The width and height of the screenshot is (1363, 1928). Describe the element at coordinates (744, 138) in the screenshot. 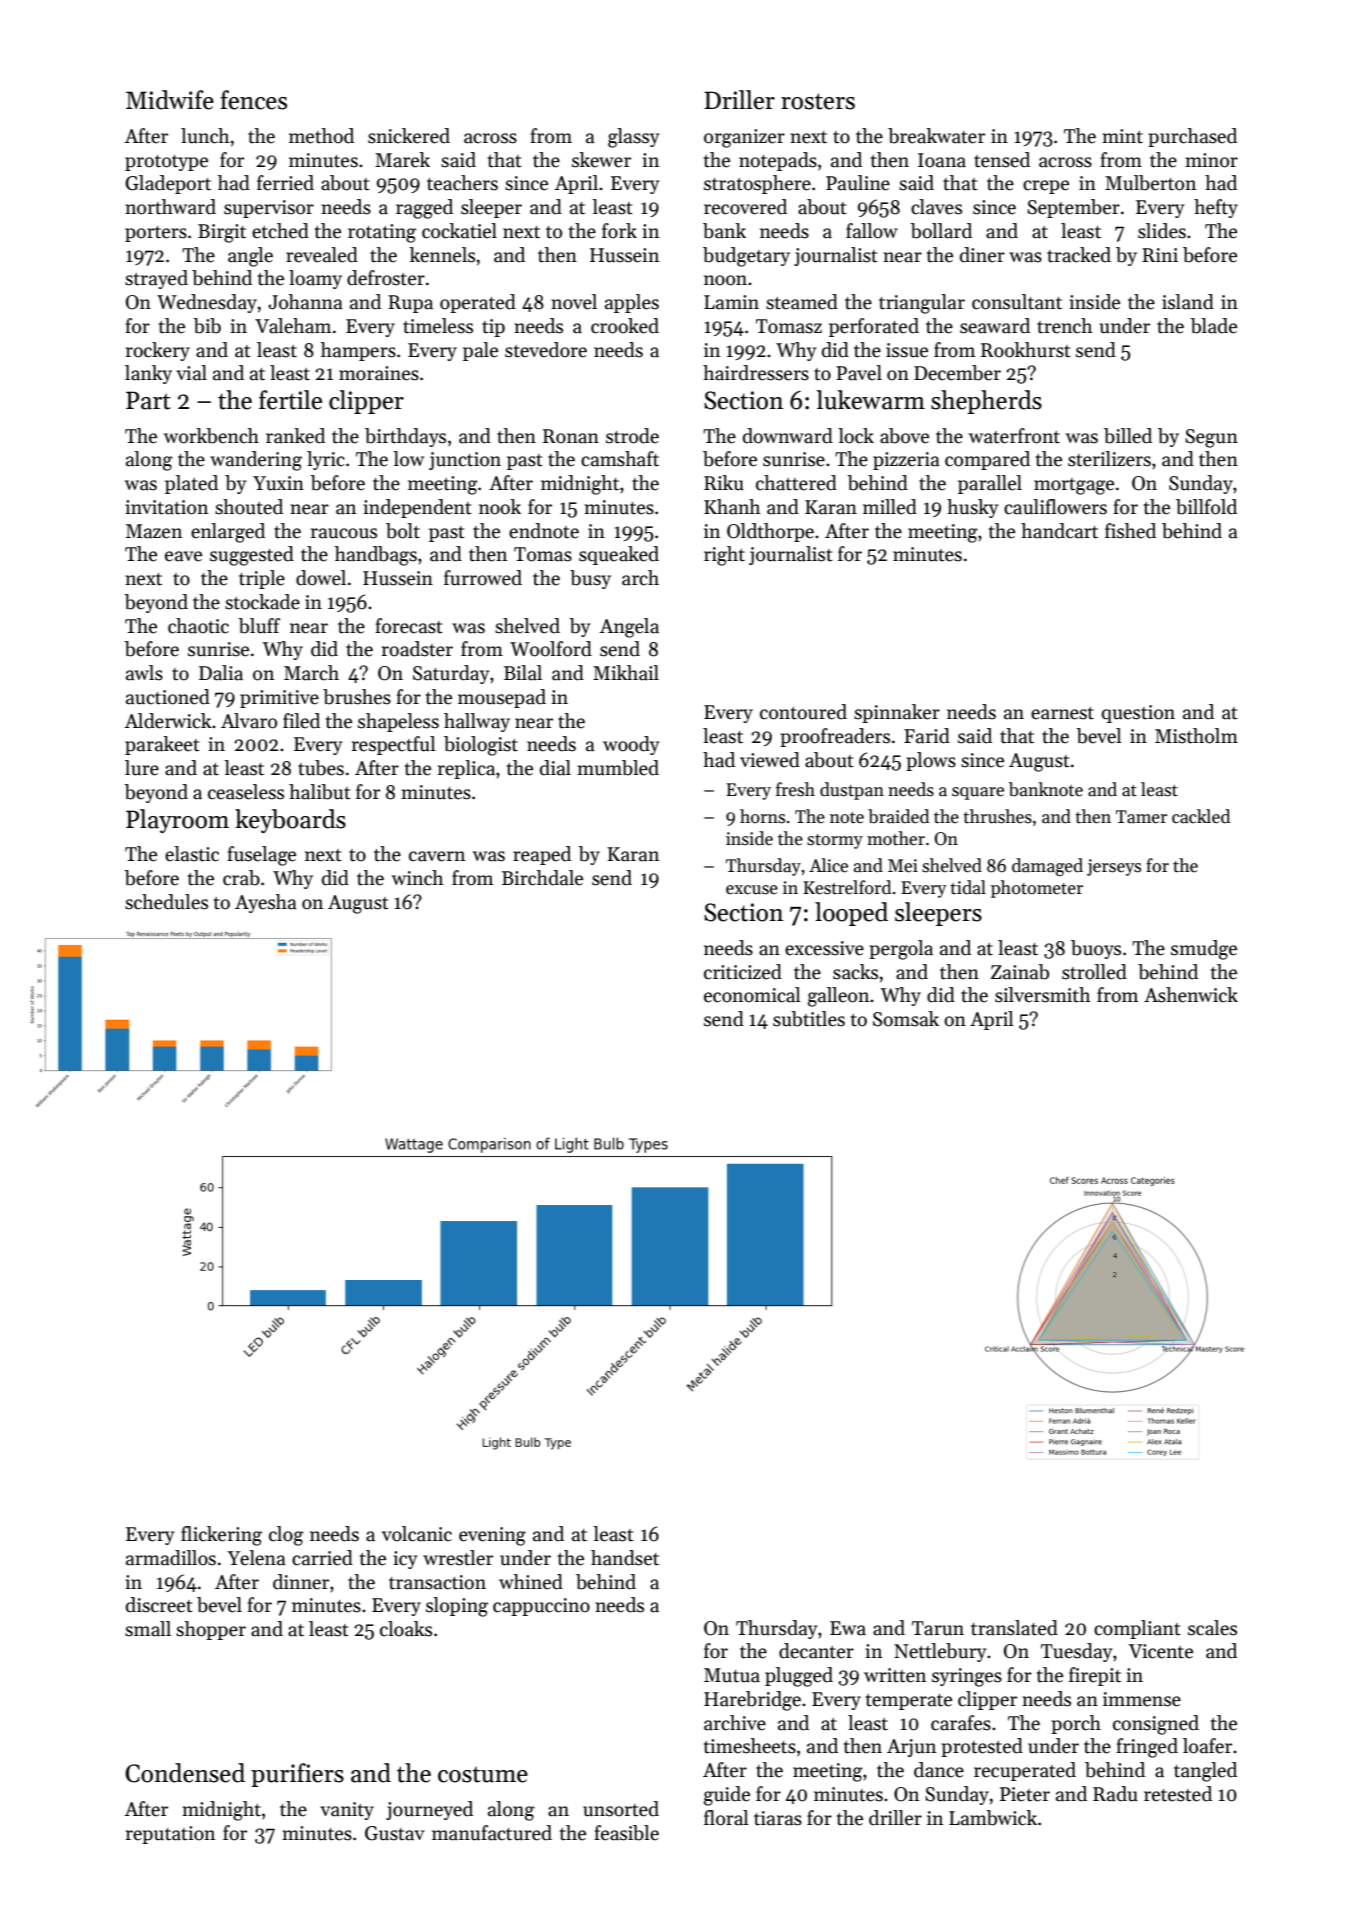

I see `organizer` at that location.
